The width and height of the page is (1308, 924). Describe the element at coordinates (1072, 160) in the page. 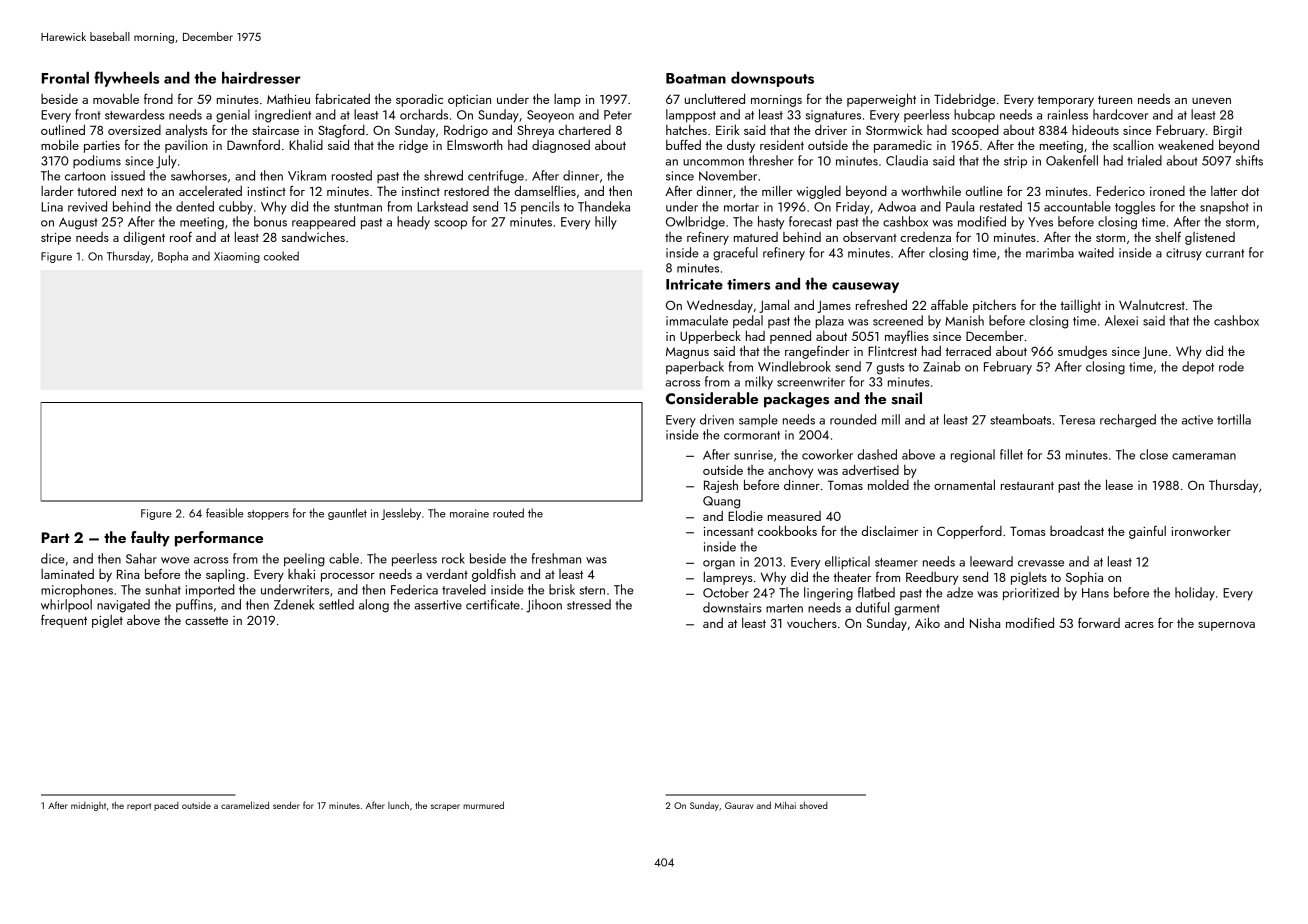

I see `Oakenfell` at that location.
